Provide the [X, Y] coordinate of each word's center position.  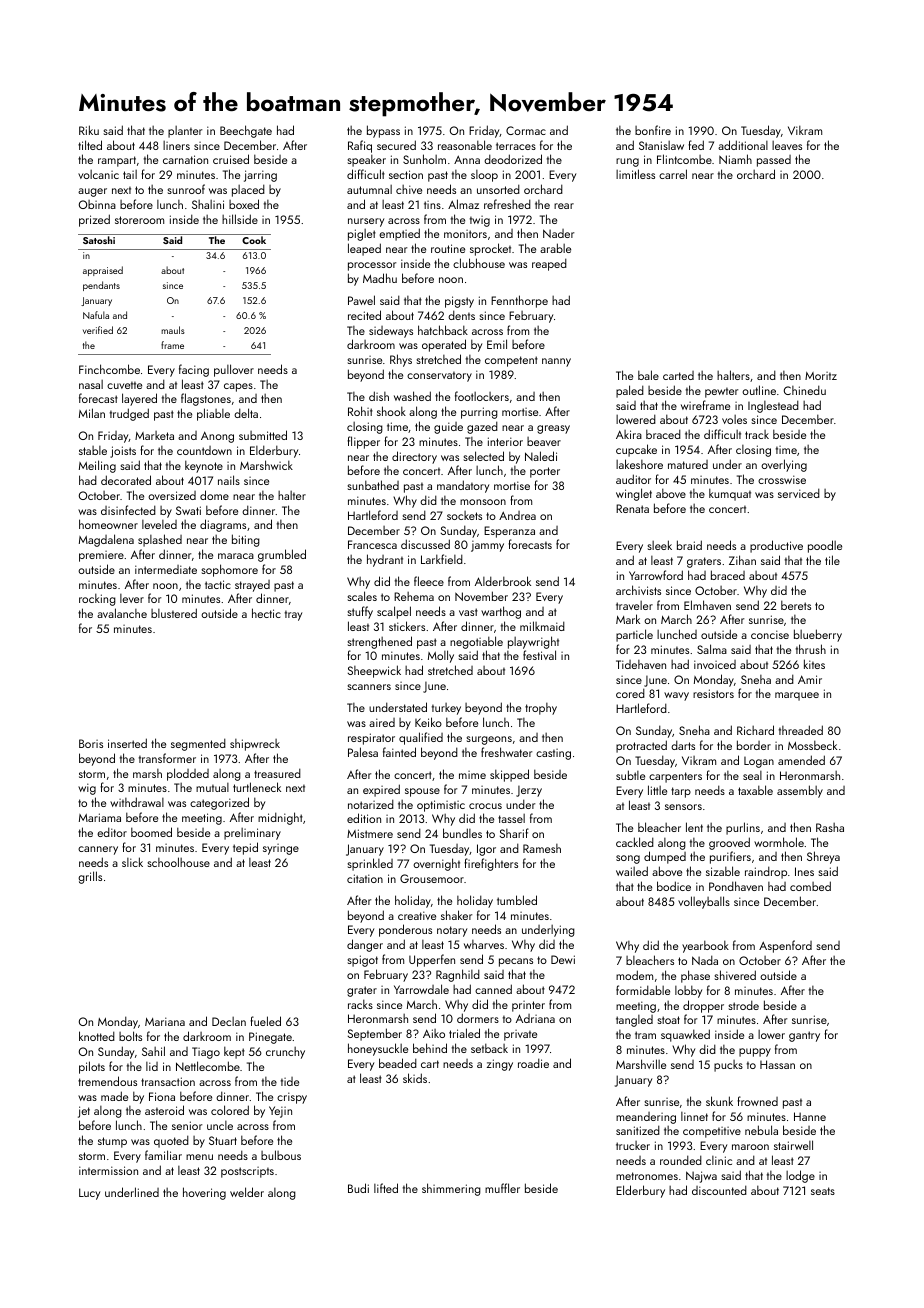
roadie [533, 1063]
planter [185, 132]
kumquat [730, 494]
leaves [787, 145]
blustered [174, 613]
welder [247, 1192]
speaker [366, 160]
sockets [464, 515]
